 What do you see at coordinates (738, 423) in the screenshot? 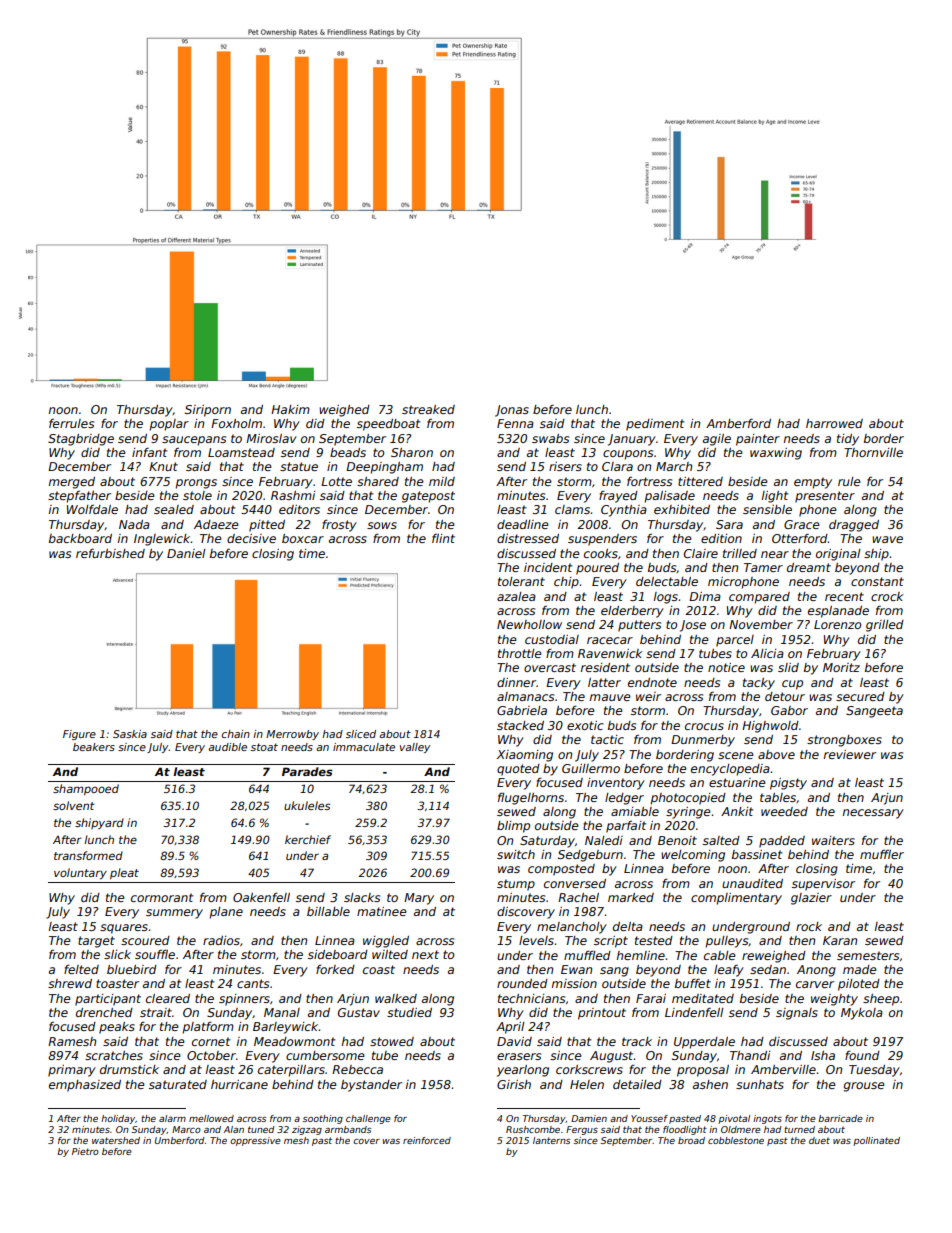
I see `Amberford` at bounding box center [738, 423].
